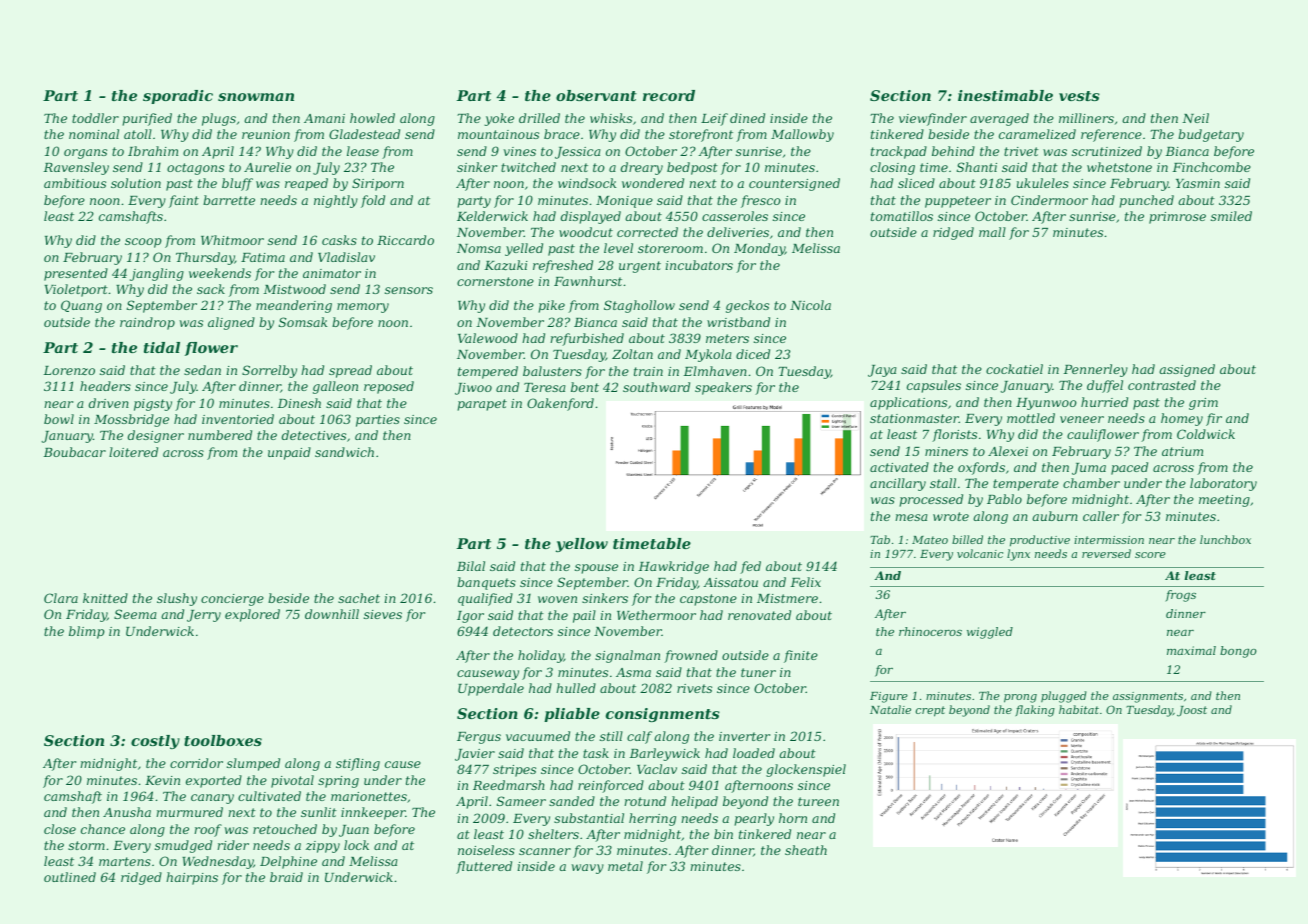 The width and height of the document is (1308, 924). What do you see at coordinates (747, 306) in the document?
I see `geckos` at bounding box center [747, 306].
